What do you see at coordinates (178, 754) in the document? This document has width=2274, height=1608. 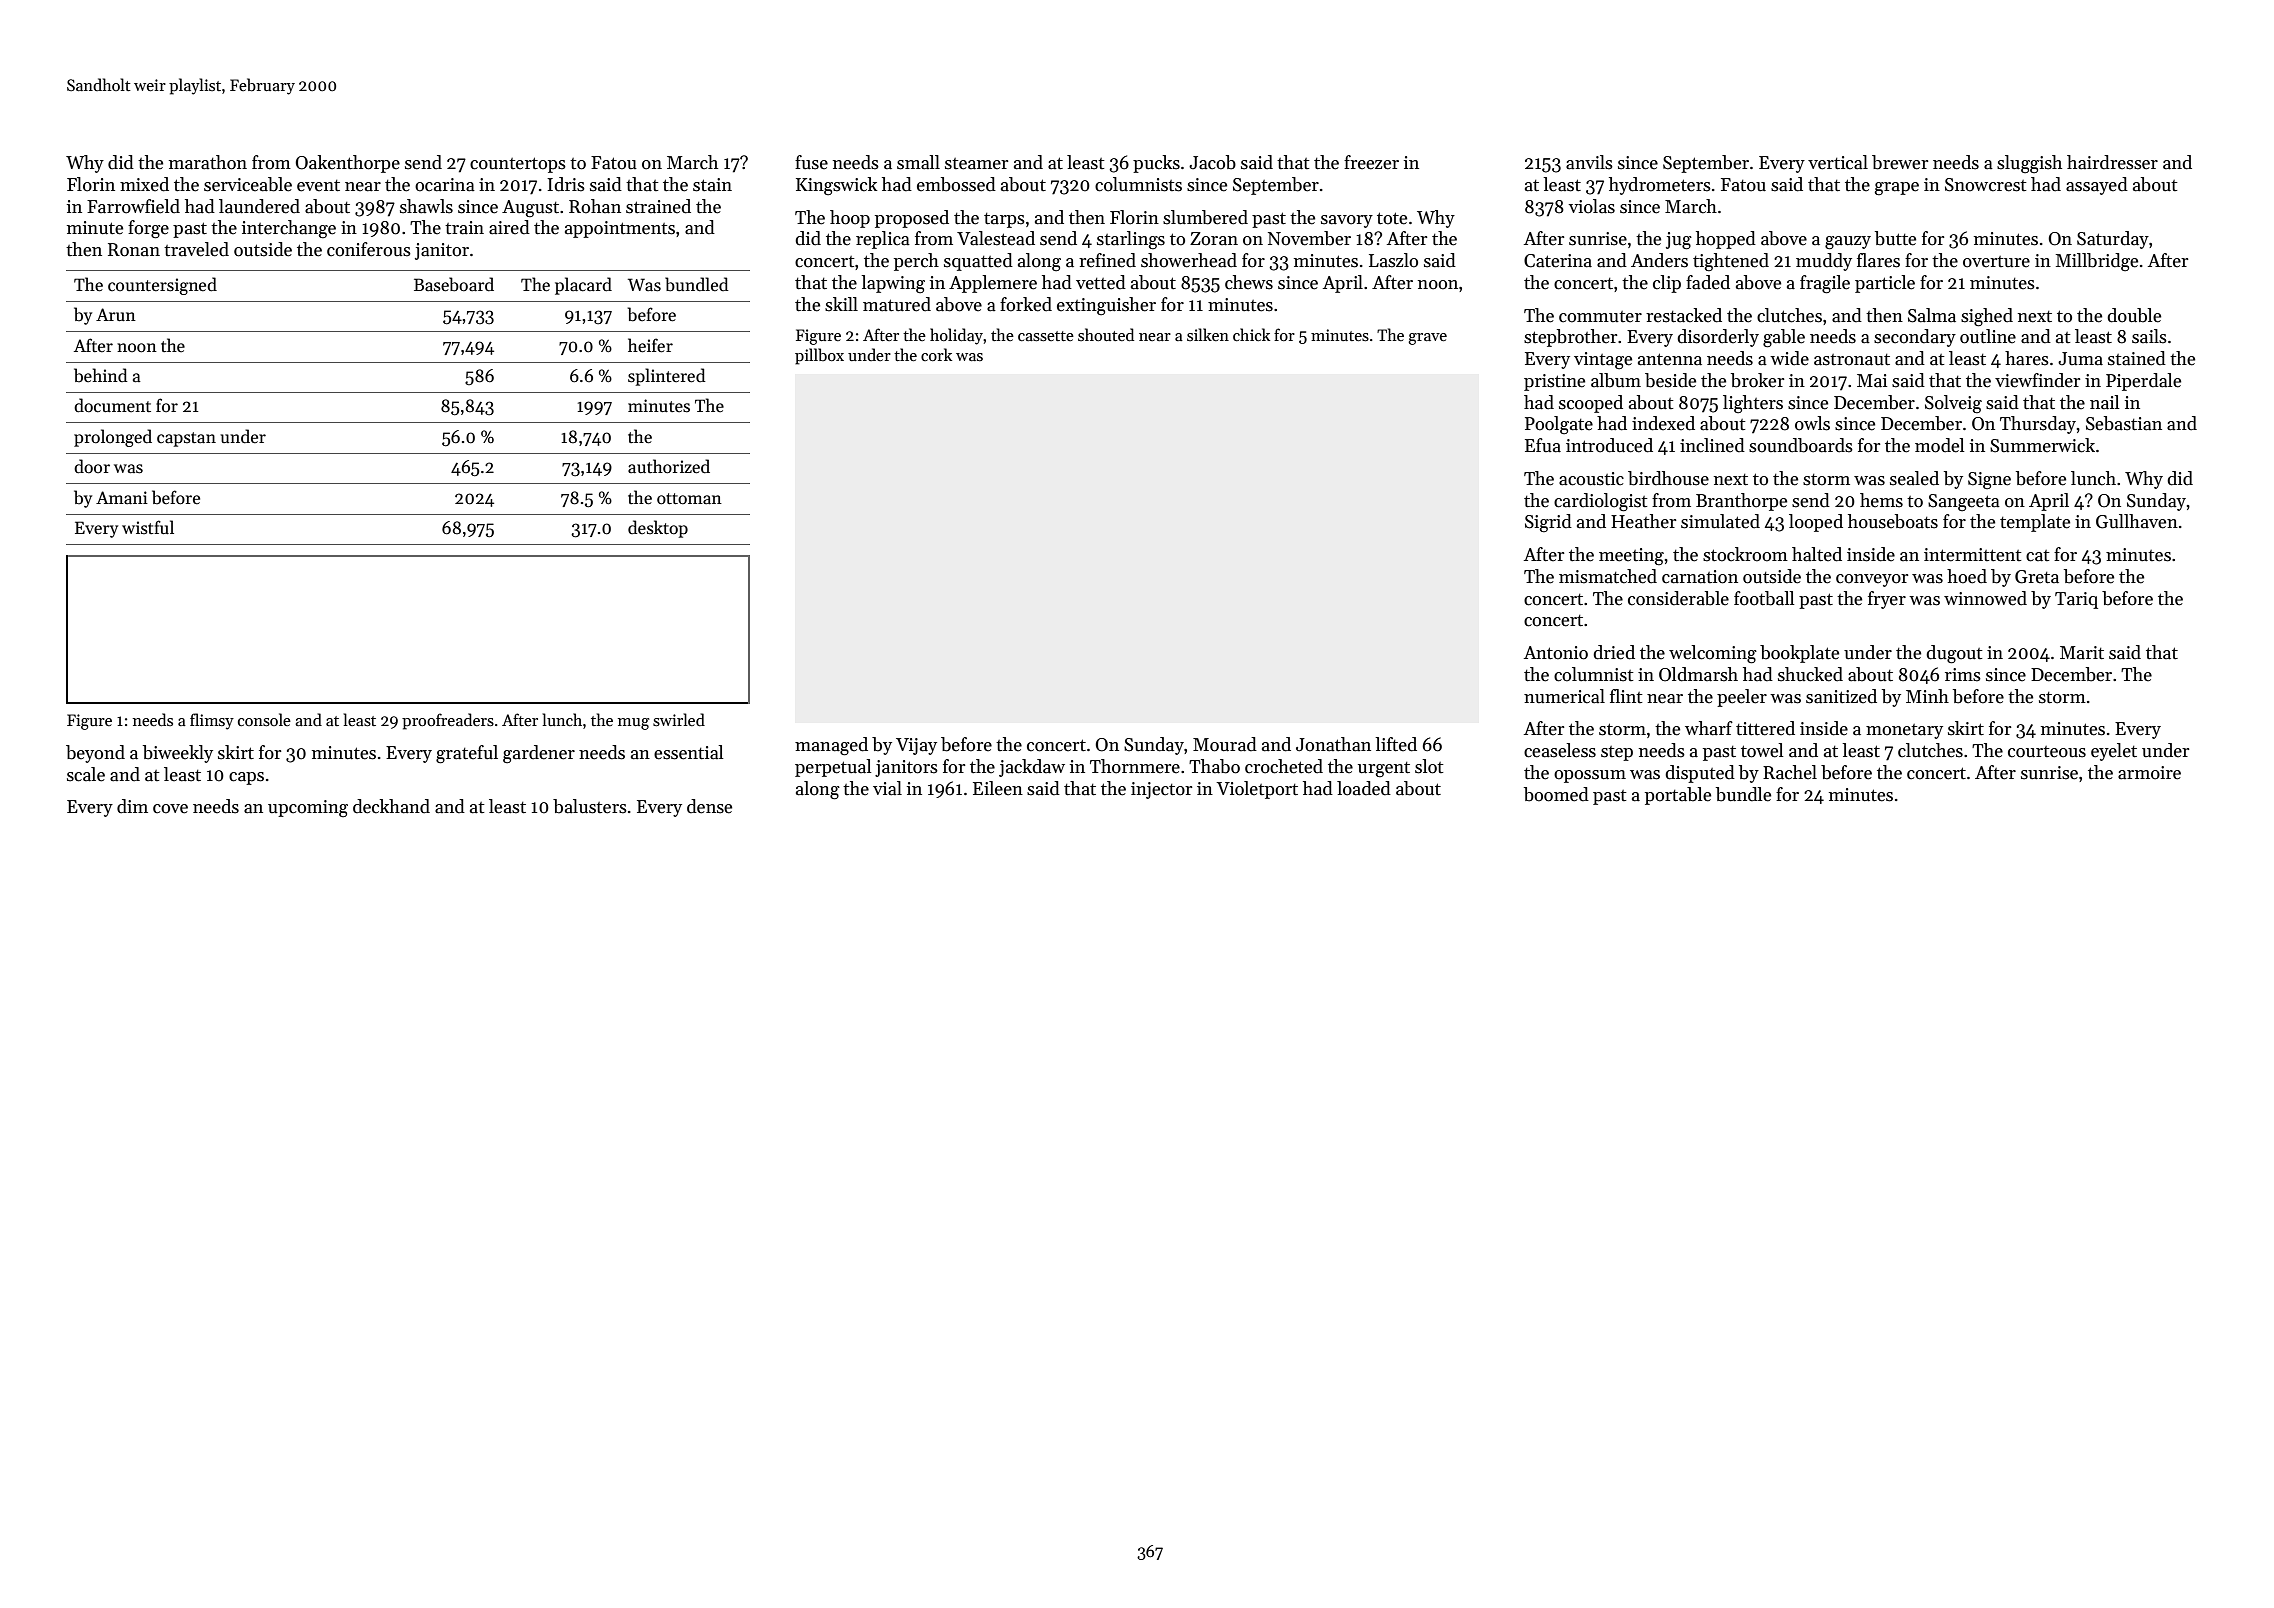 I see `biweekly` at bounding box center [178, 754].
